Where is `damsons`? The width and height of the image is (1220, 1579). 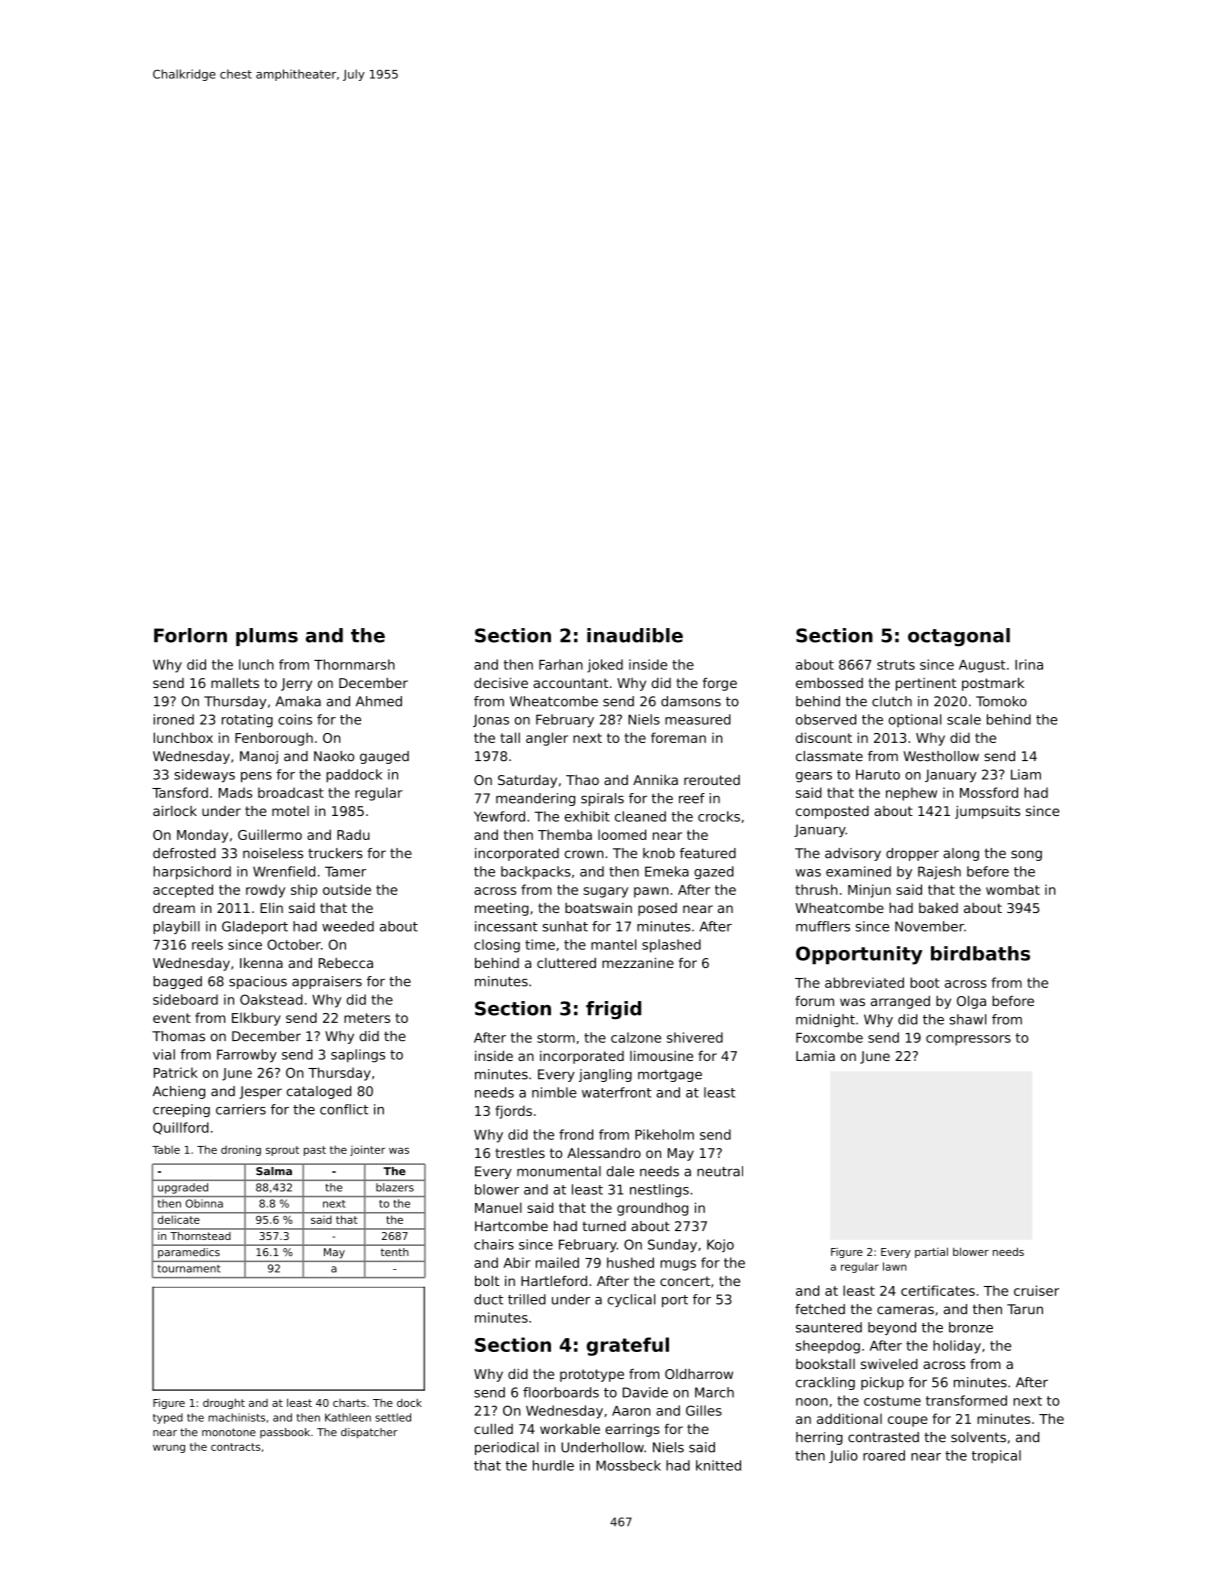 damsons is located at coordinates (691, 701).
